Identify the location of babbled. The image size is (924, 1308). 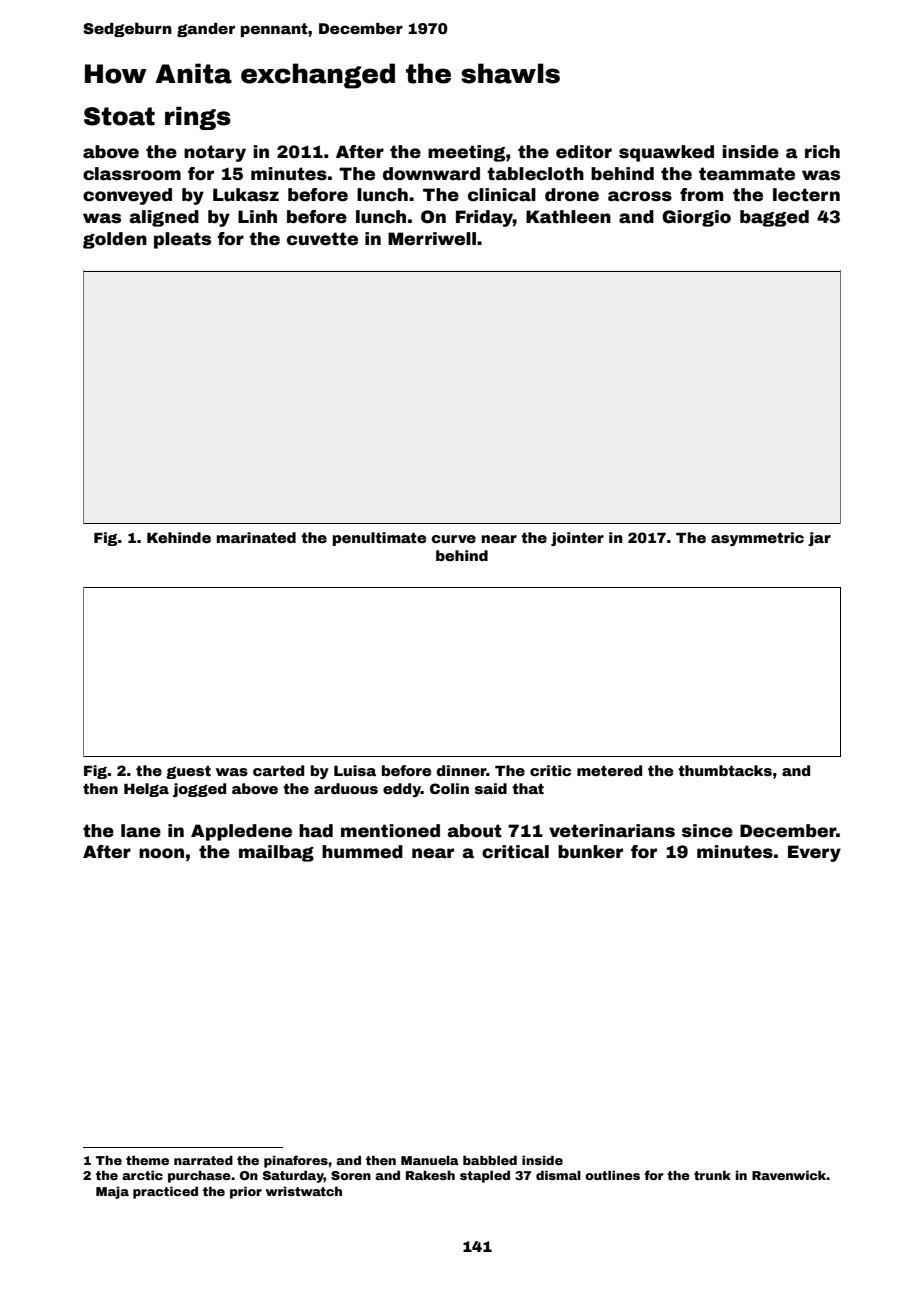
(490, 1160).
